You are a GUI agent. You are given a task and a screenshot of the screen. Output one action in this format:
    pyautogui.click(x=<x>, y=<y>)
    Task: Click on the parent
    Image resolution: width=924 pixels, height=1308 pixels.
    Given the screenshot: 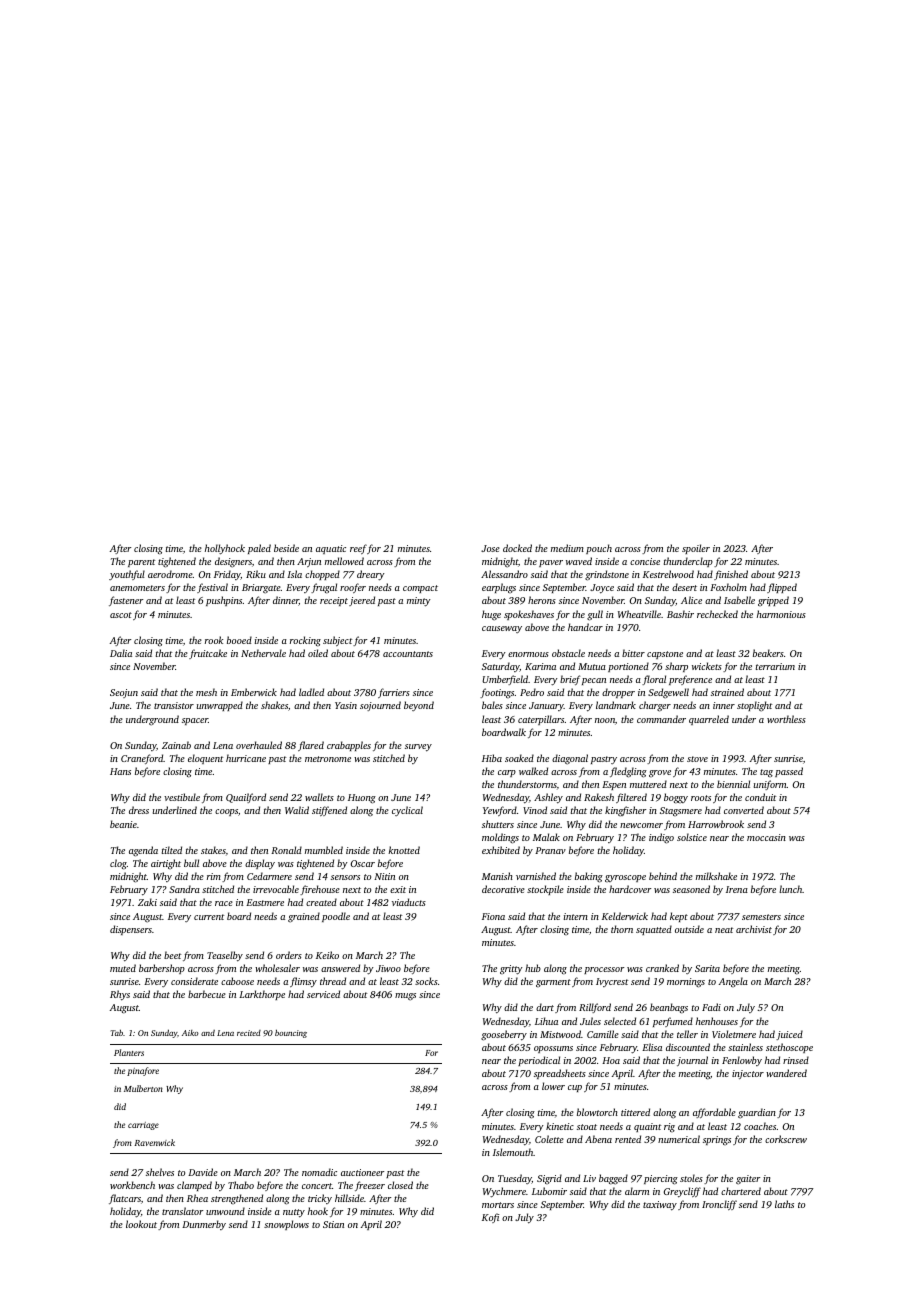 What is the action you would take?
    pyautogui.click(x=141, y=563)
